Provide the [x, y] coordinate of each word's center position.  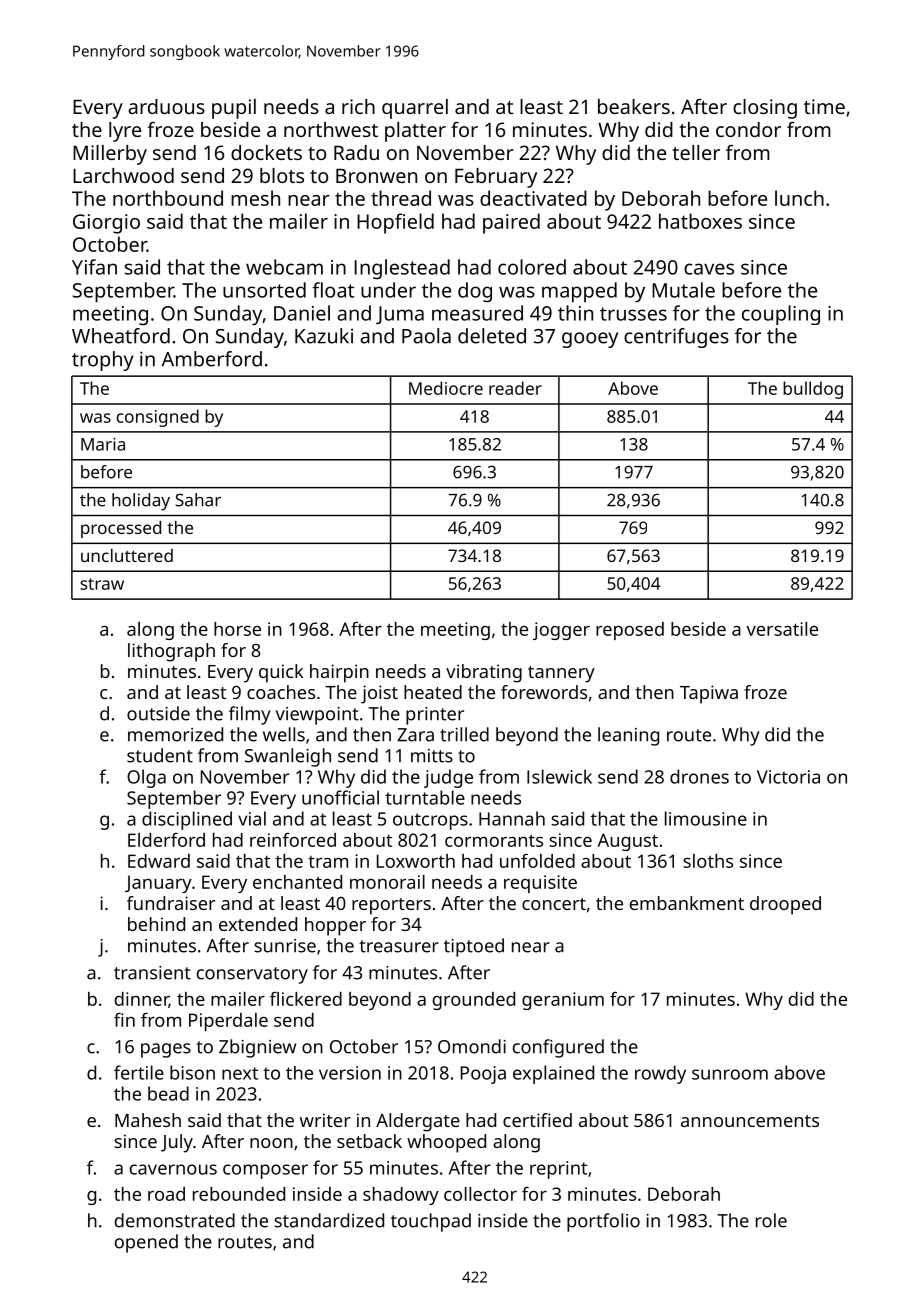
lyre [125, 132]
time [824, 106]
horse [237, 629]
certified [537, 1120]
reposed [630, 631]
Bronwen [376, 176]
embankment [687, 903]
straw [102, 584]
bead [168, 1093]
